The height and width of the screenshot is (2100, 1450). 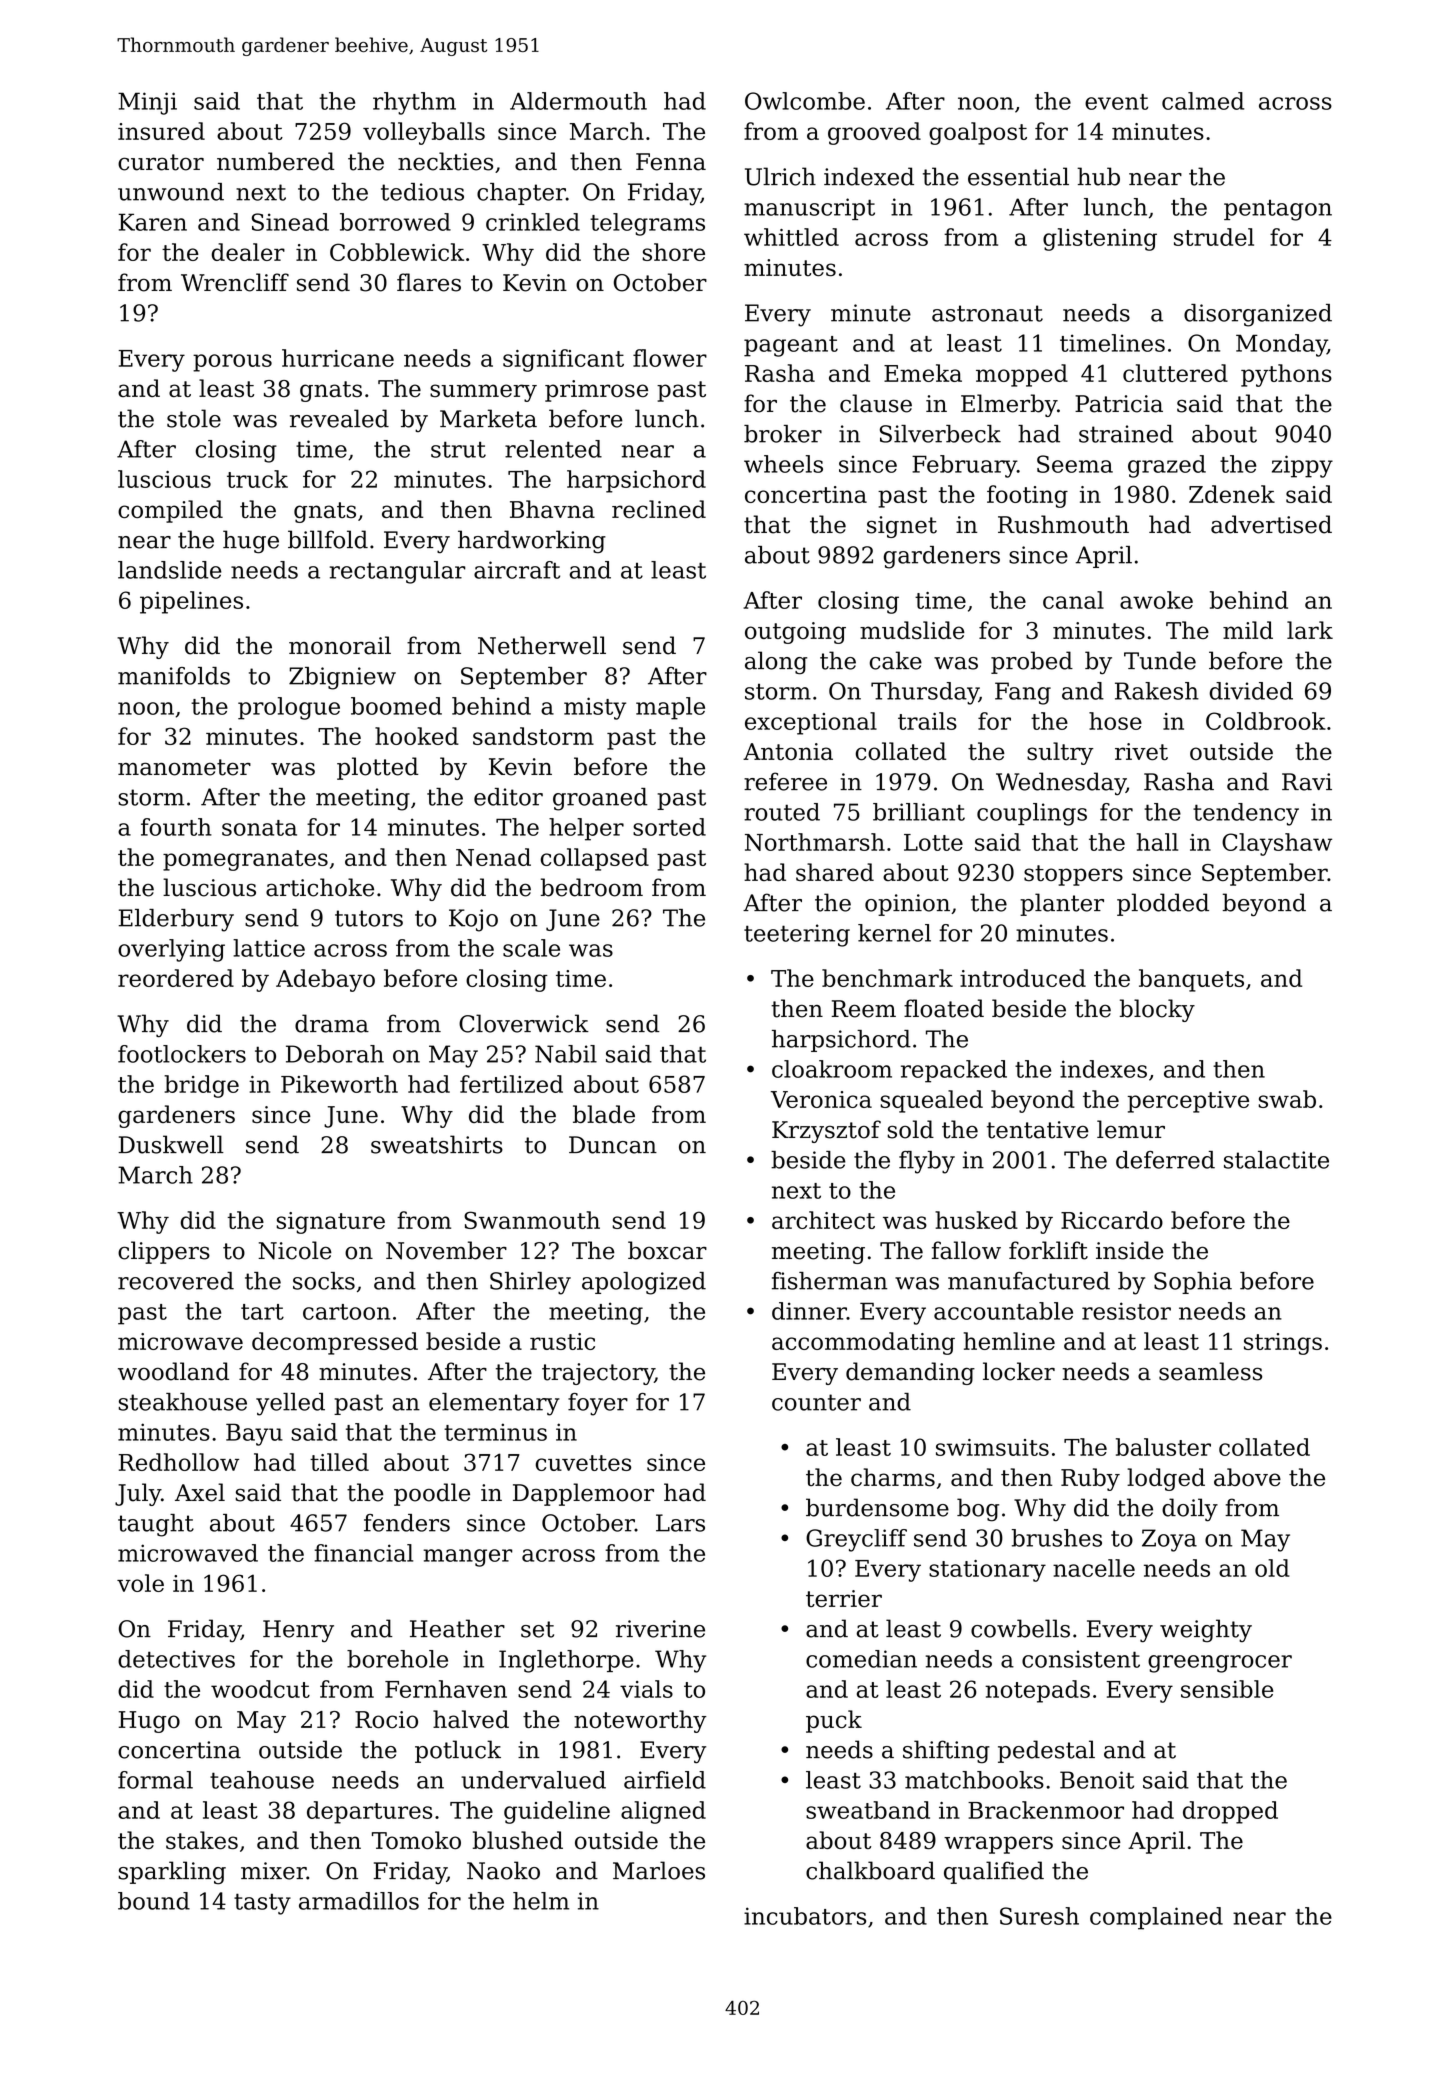 I want to click on Owlcombe, so click(x=805, y=101).
